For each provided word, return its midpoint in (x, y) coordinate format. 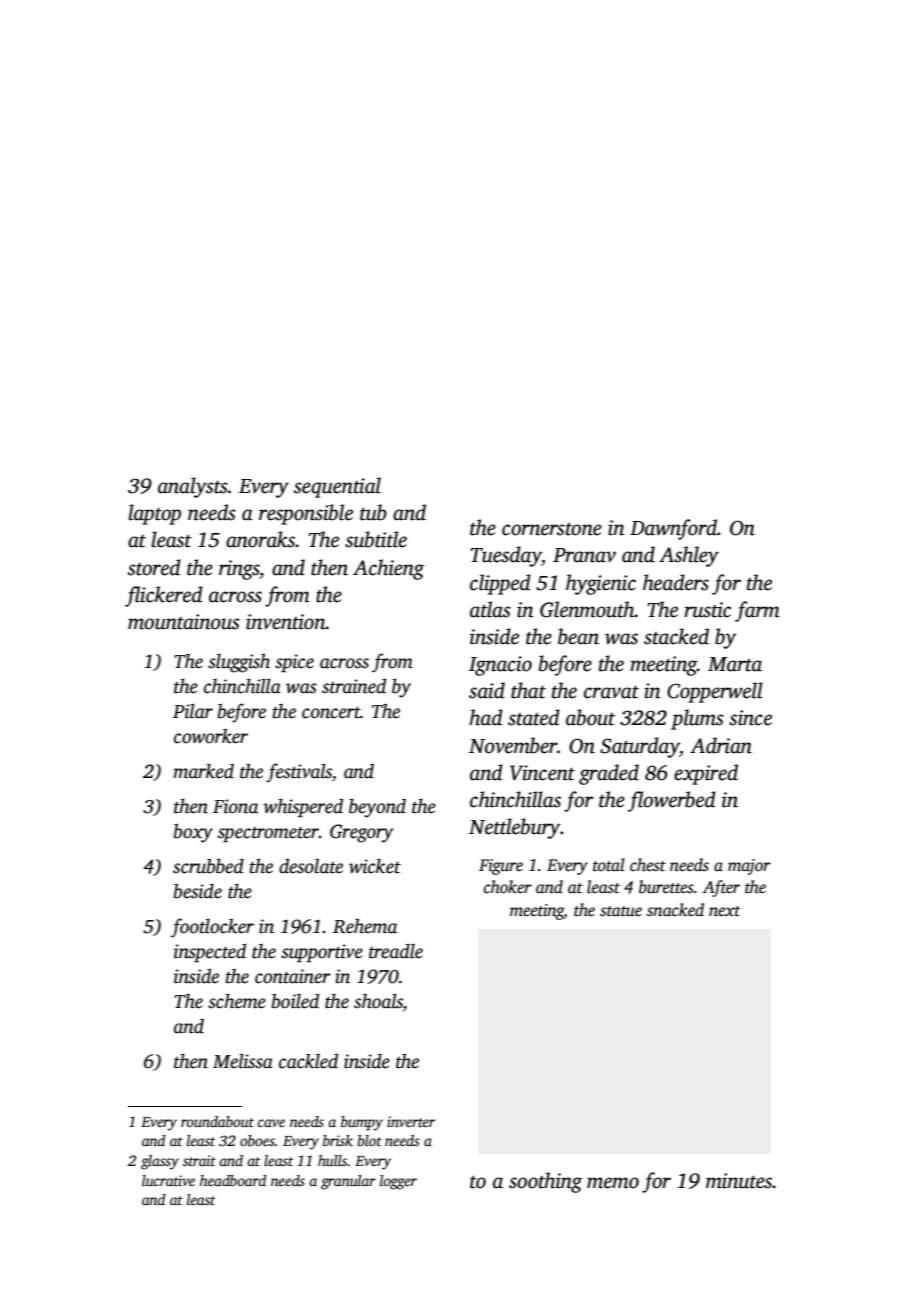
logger (398, 1182)
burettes (666, 887)
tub (373, 512)
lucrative (168, 1180)
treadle (396, 951)
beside (198, 891)
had (486, 717)
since (750, 718)
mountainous (183, 622)
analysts (192, 487)
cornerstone (552, 529)
